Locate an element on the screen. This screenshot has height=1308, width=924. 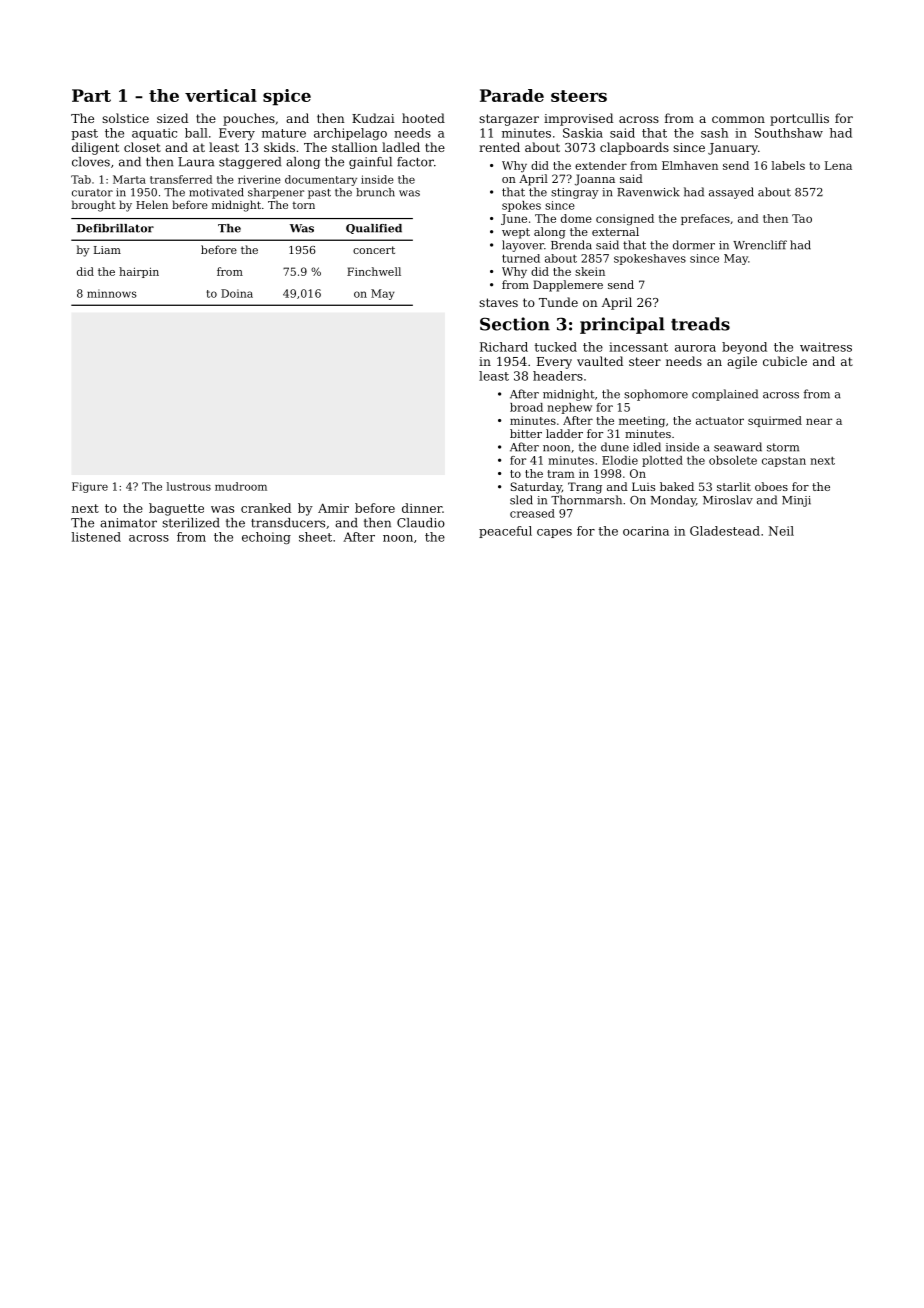
treads is located at coordinates (700, 324).
